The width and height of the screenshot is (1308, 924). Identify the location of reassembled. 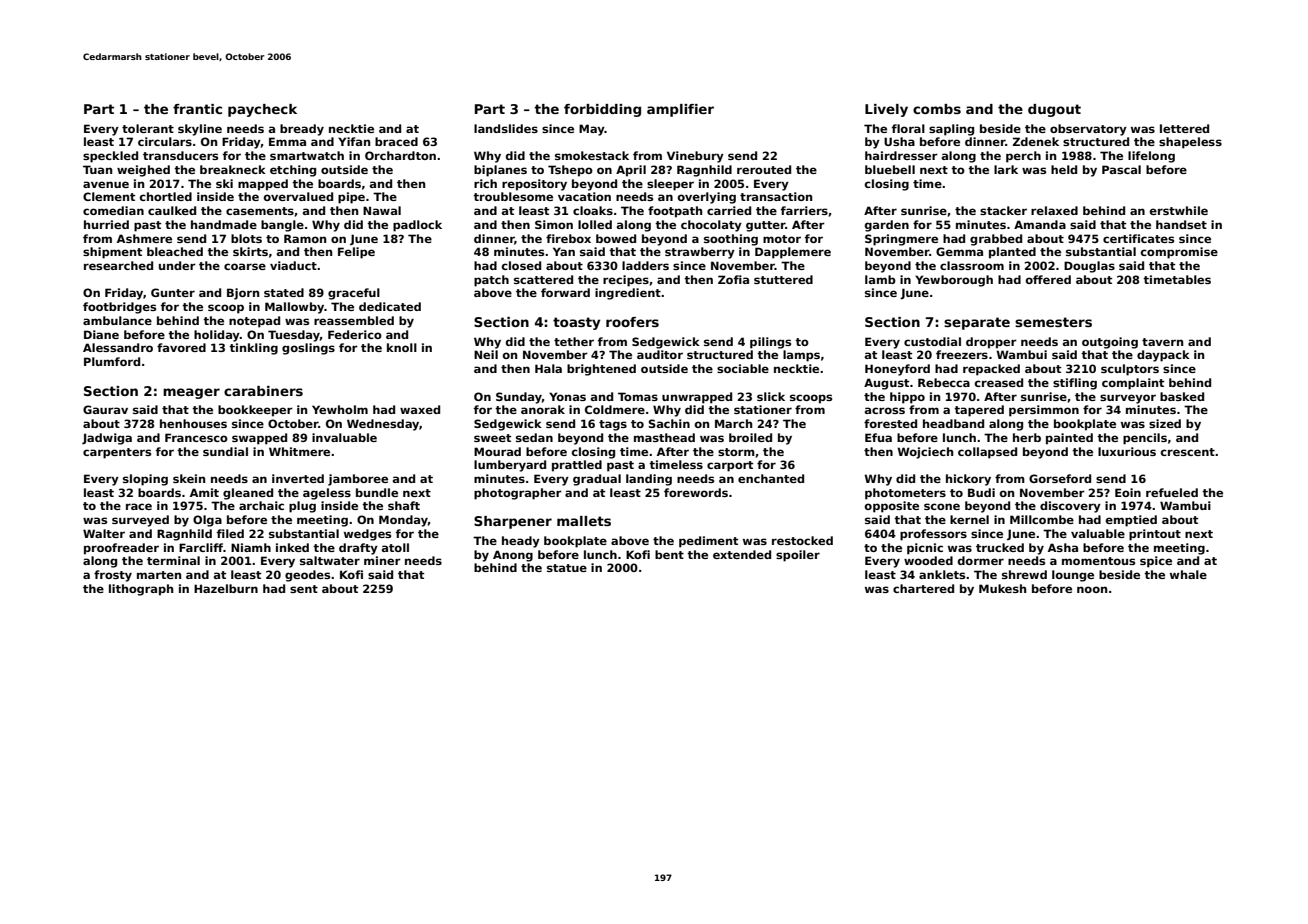
(354, 320).
